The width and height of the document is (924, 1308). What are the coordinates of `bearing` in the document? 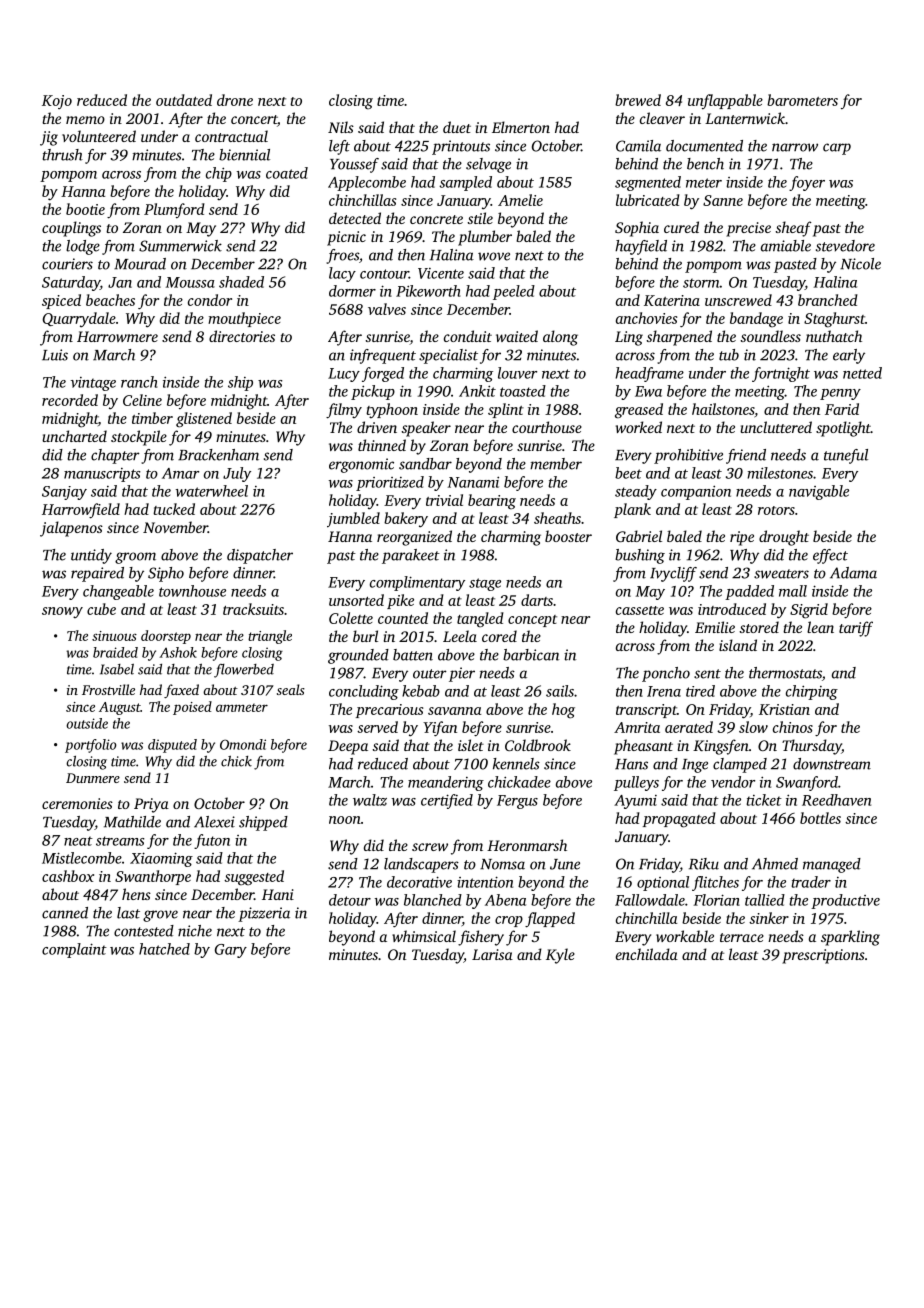 It's located at (492, 502).
